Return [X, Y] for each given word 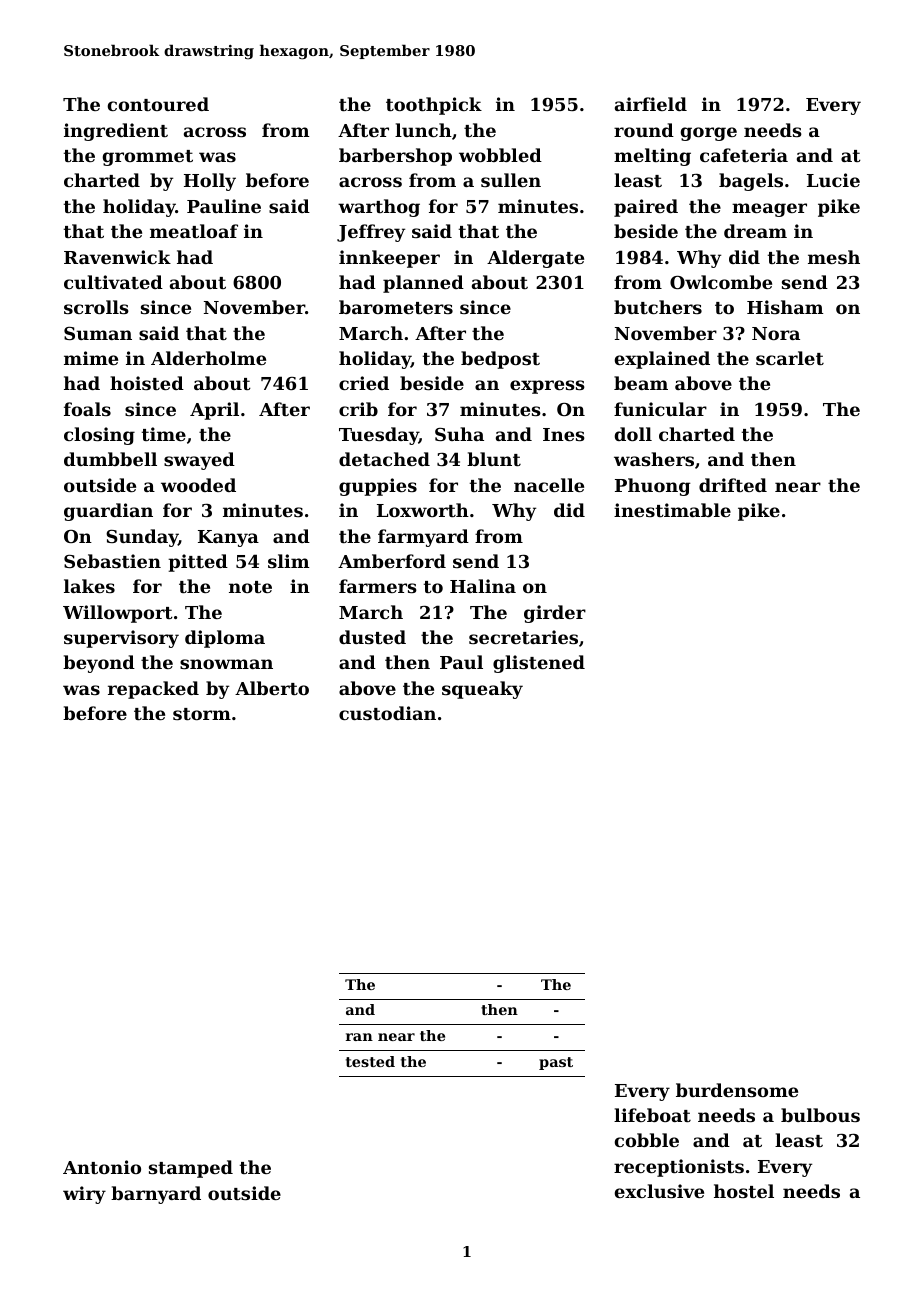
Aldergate [535, 259]
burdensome [737, 1090]
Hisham [785, 307]
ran [359, 1037]
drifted [733, 485]
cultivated [113, 282]
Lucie [833, 180]
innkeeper [389, 259]
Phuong [653, 487]
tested [370, 1061]
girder [555, 614]
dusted [372, 637]
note [250, 587]
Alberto [272, 688]
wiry [84, 1195]
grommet [148, 158]
